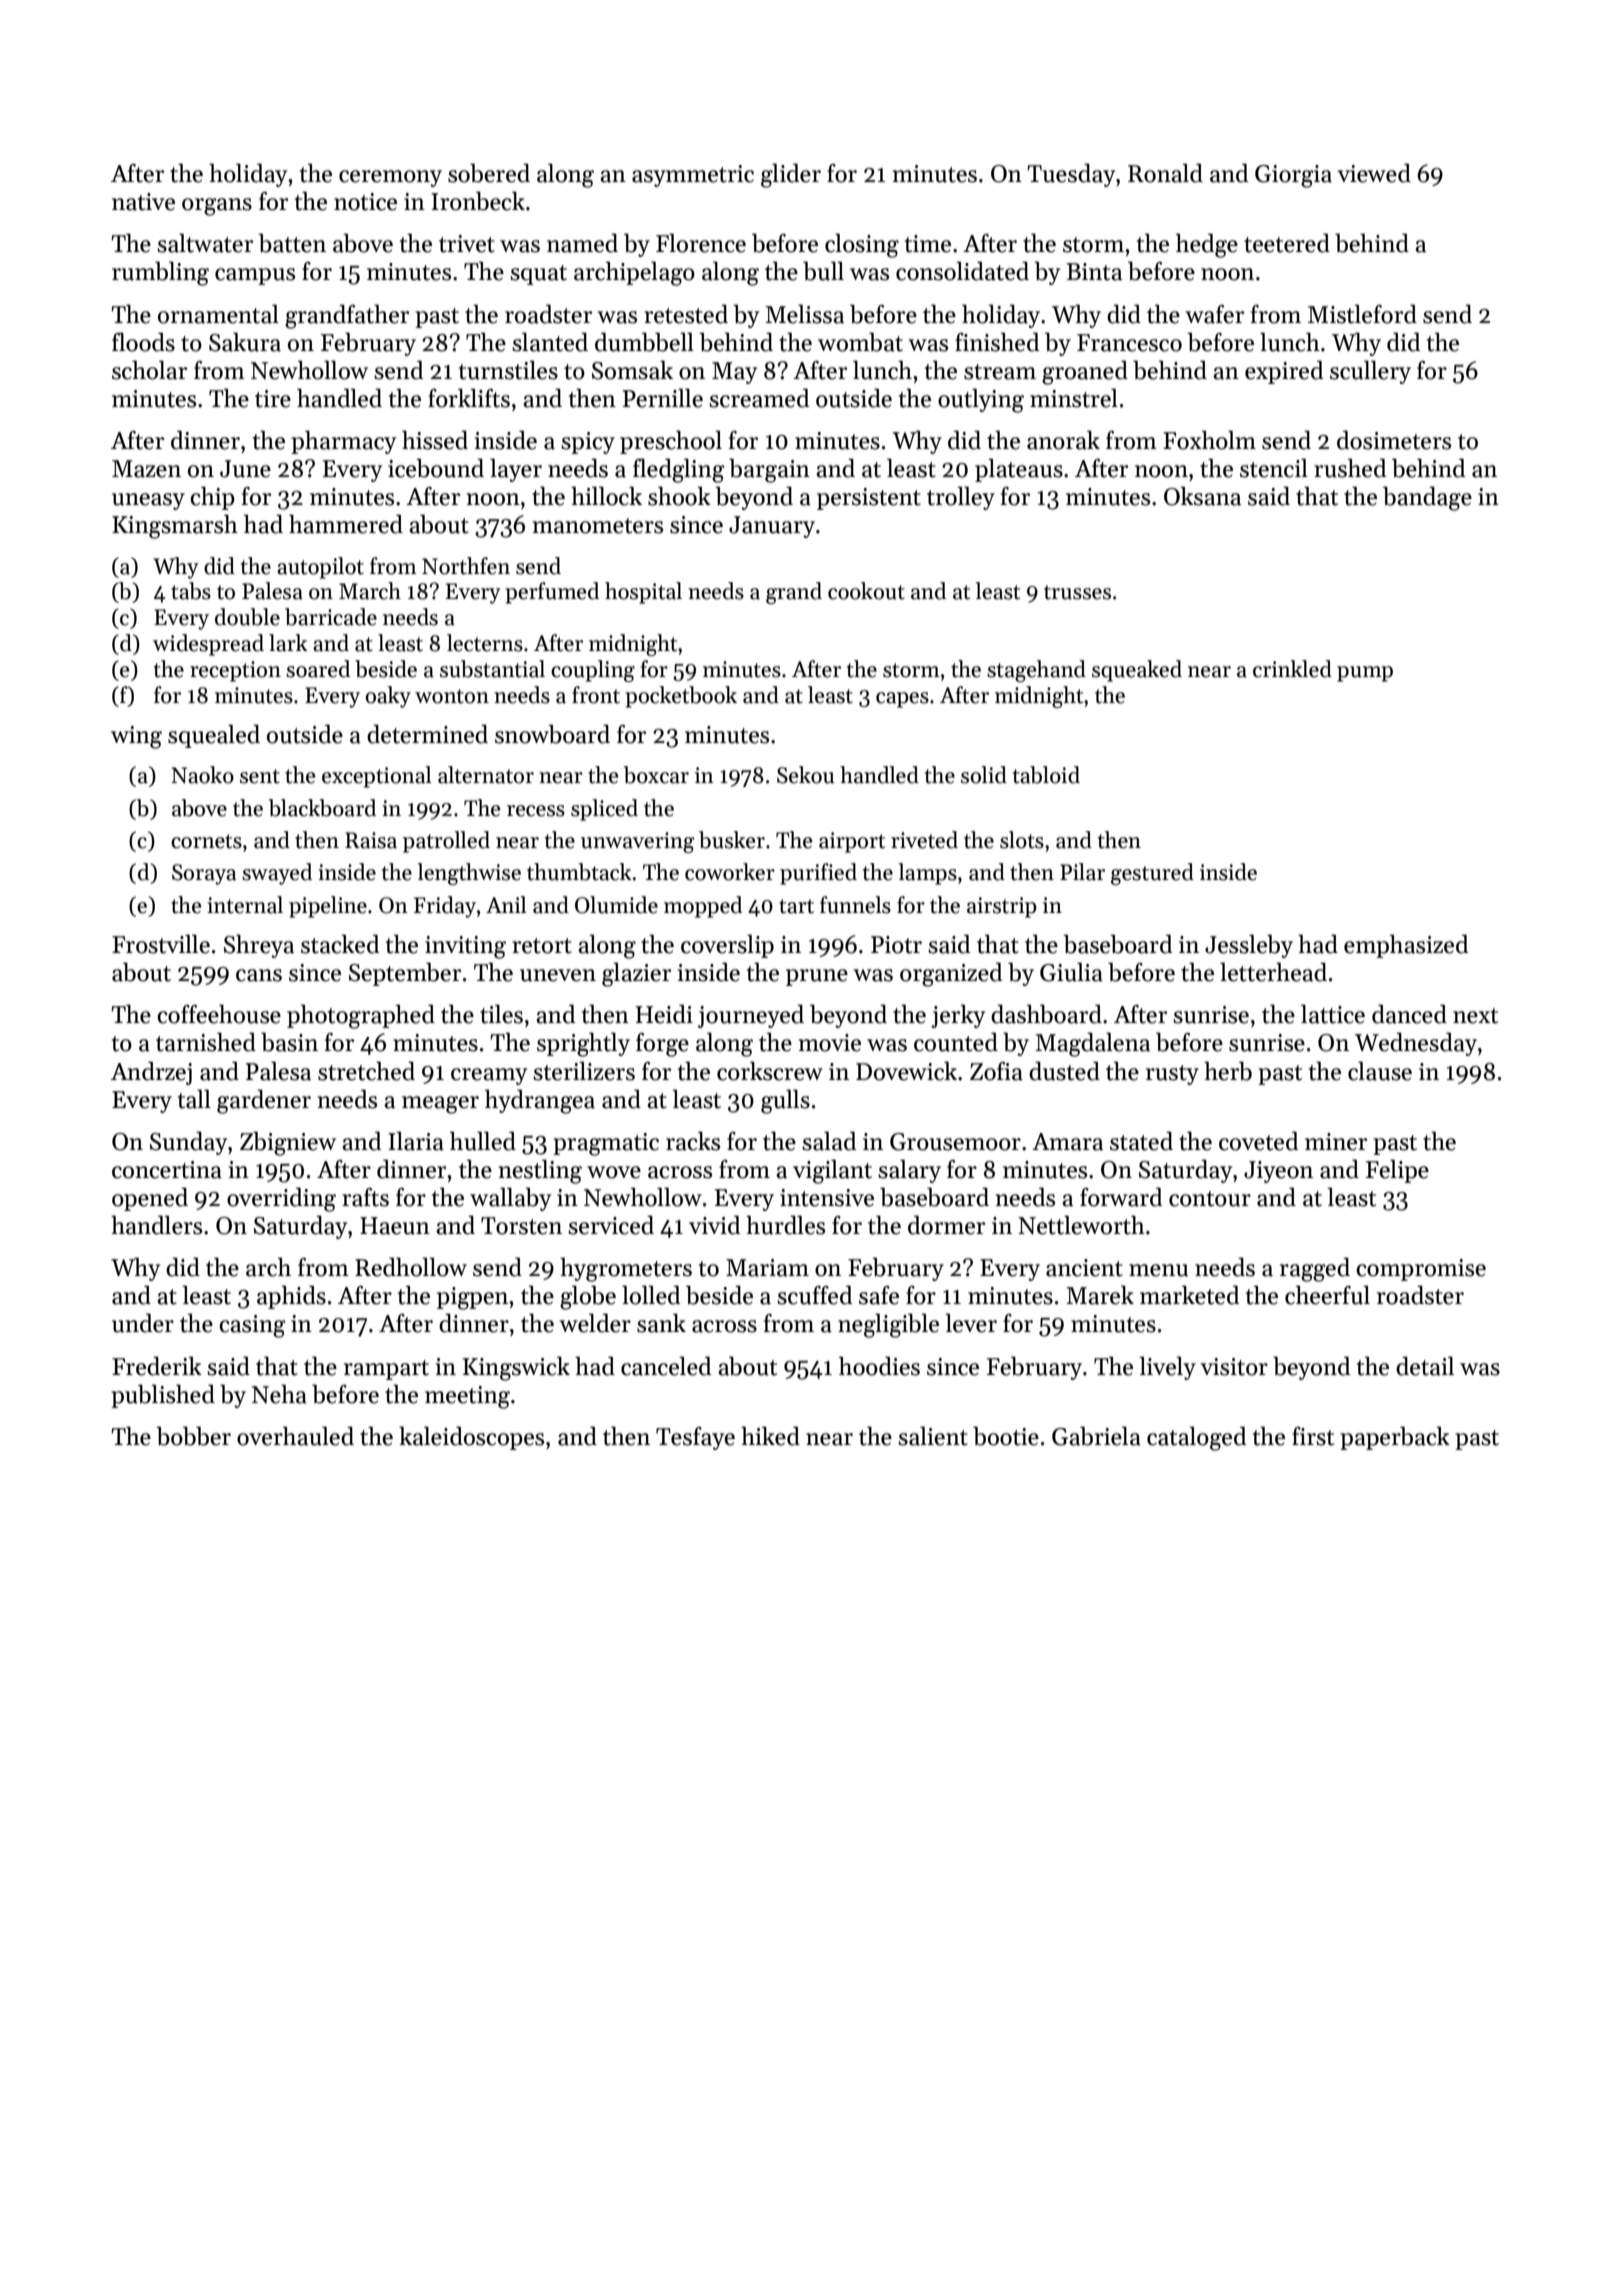 The width and height of the screenshot is (1620, 2292). Describe the element at coordinates (1022, 840) in the screenshot. I see `slots` at that location.
